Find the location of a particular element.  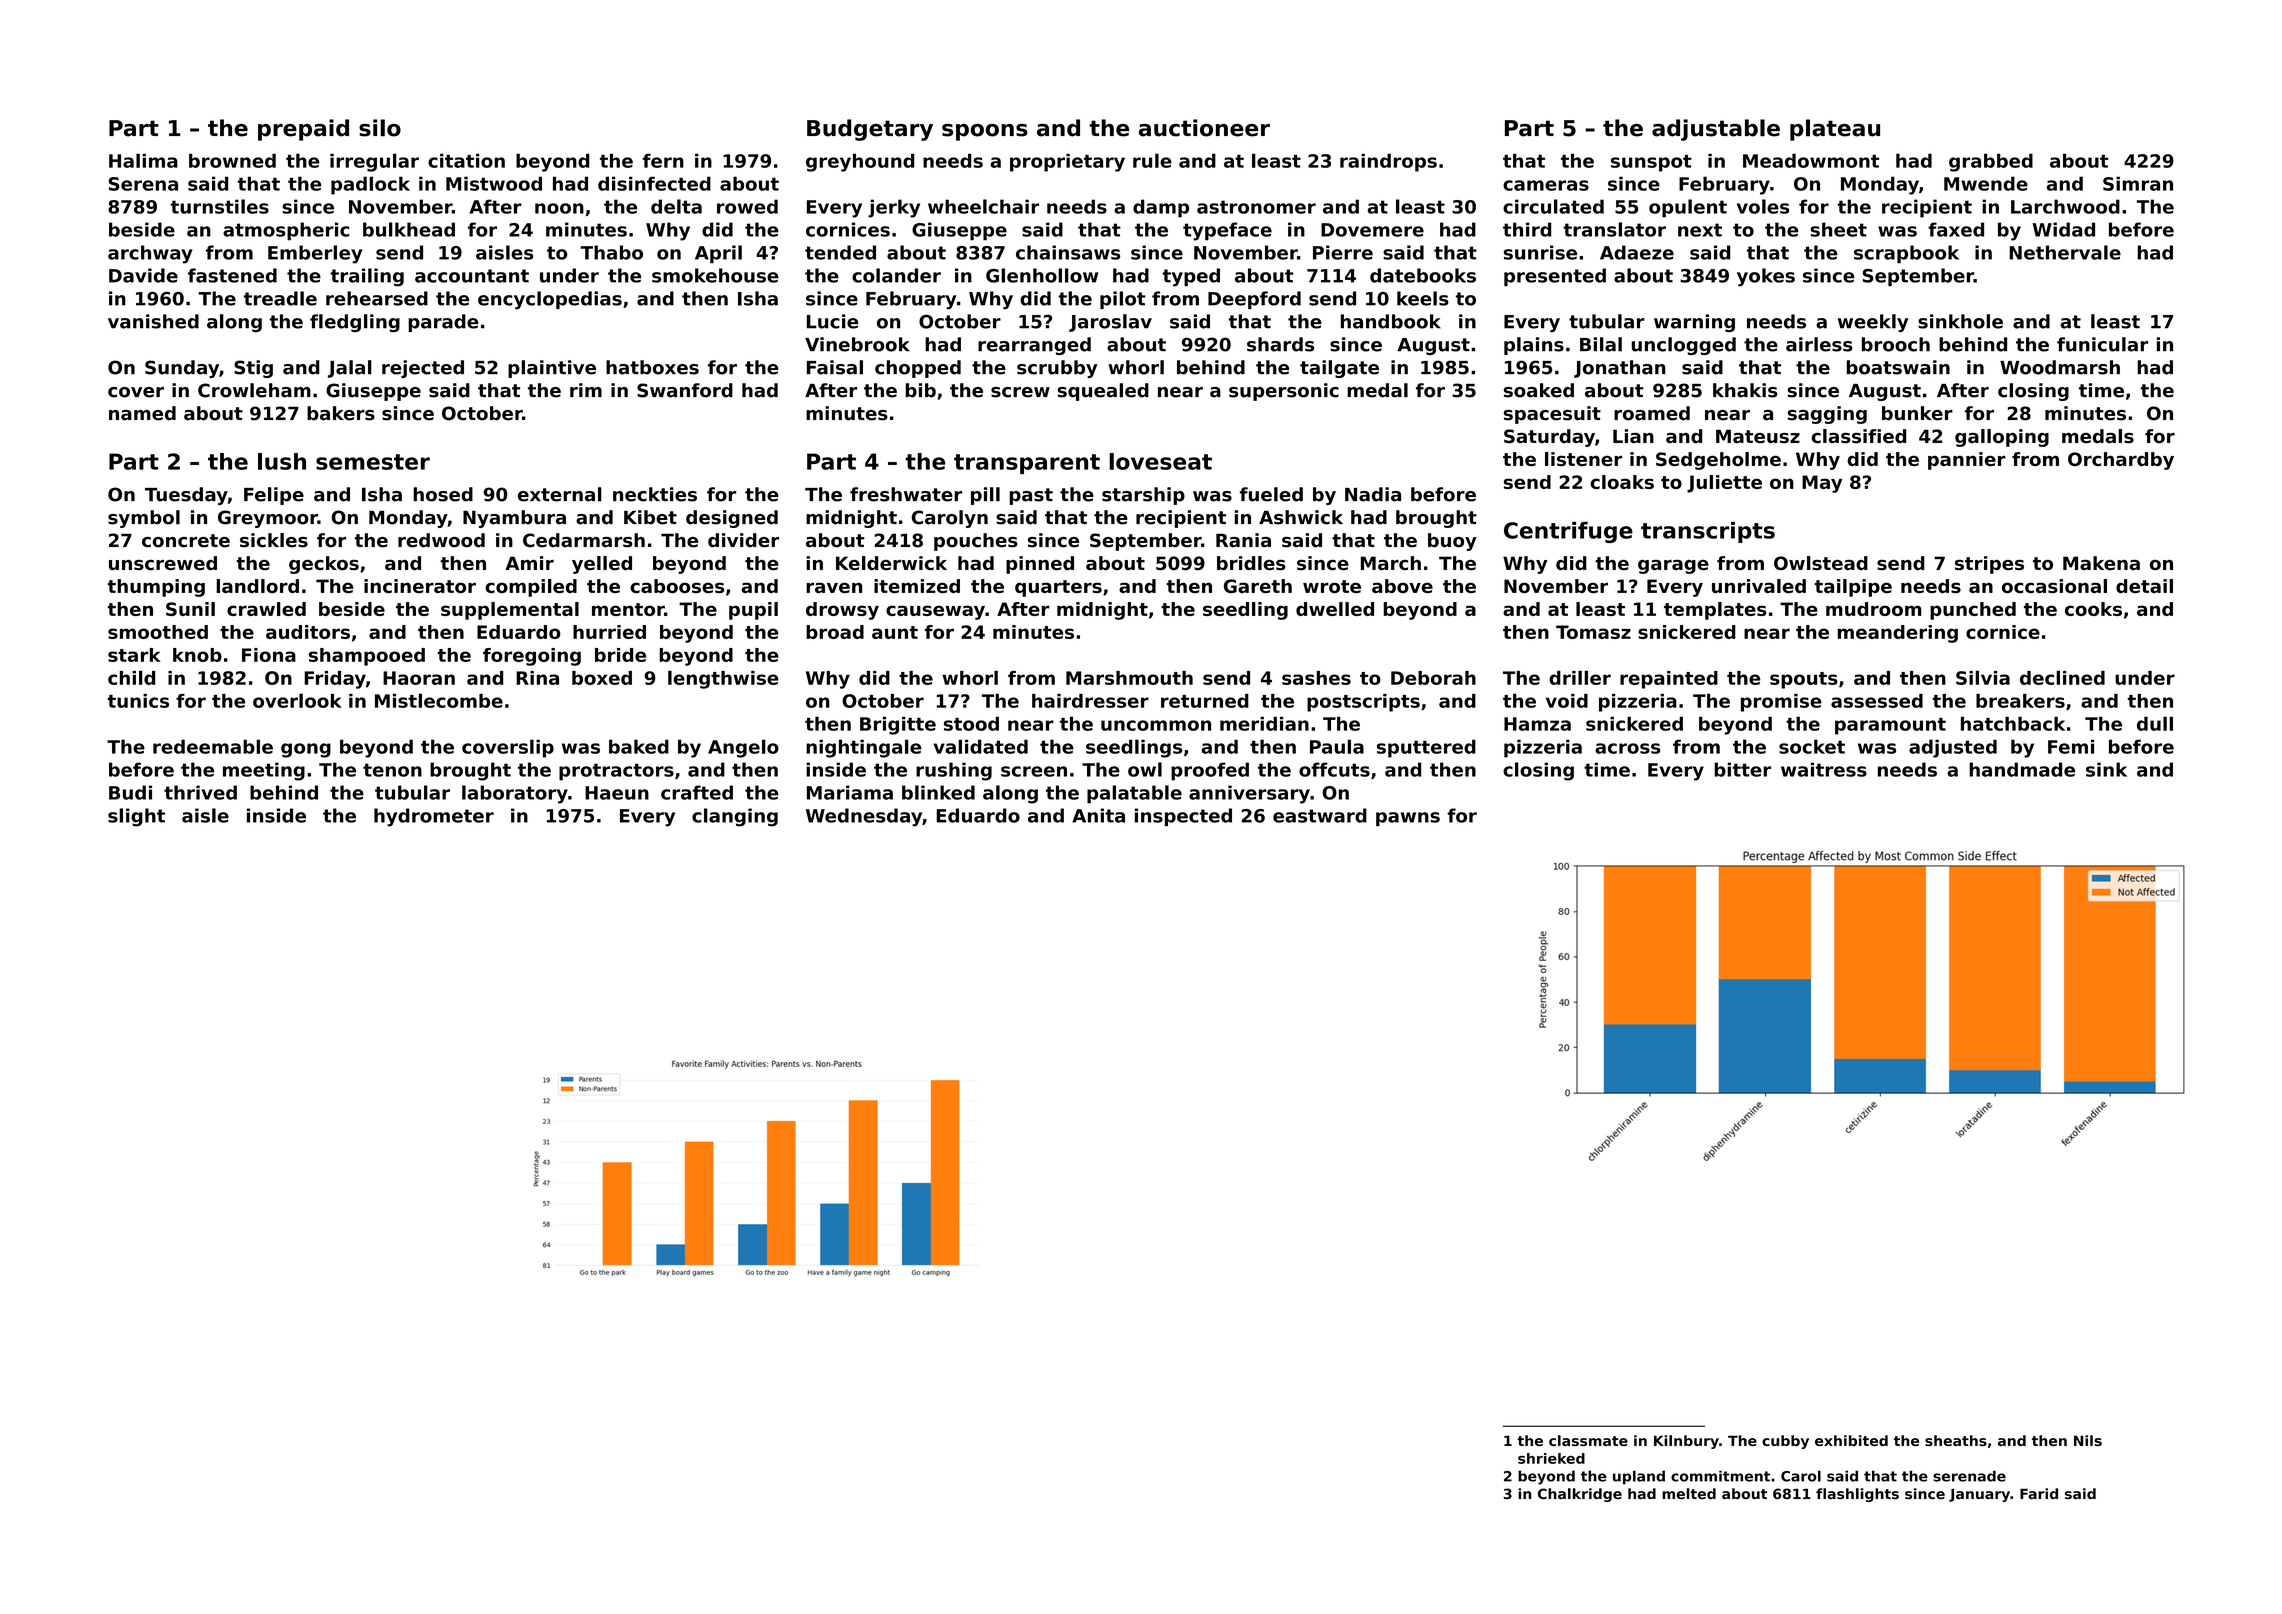

vanished is located at coordinates (153, 321).
